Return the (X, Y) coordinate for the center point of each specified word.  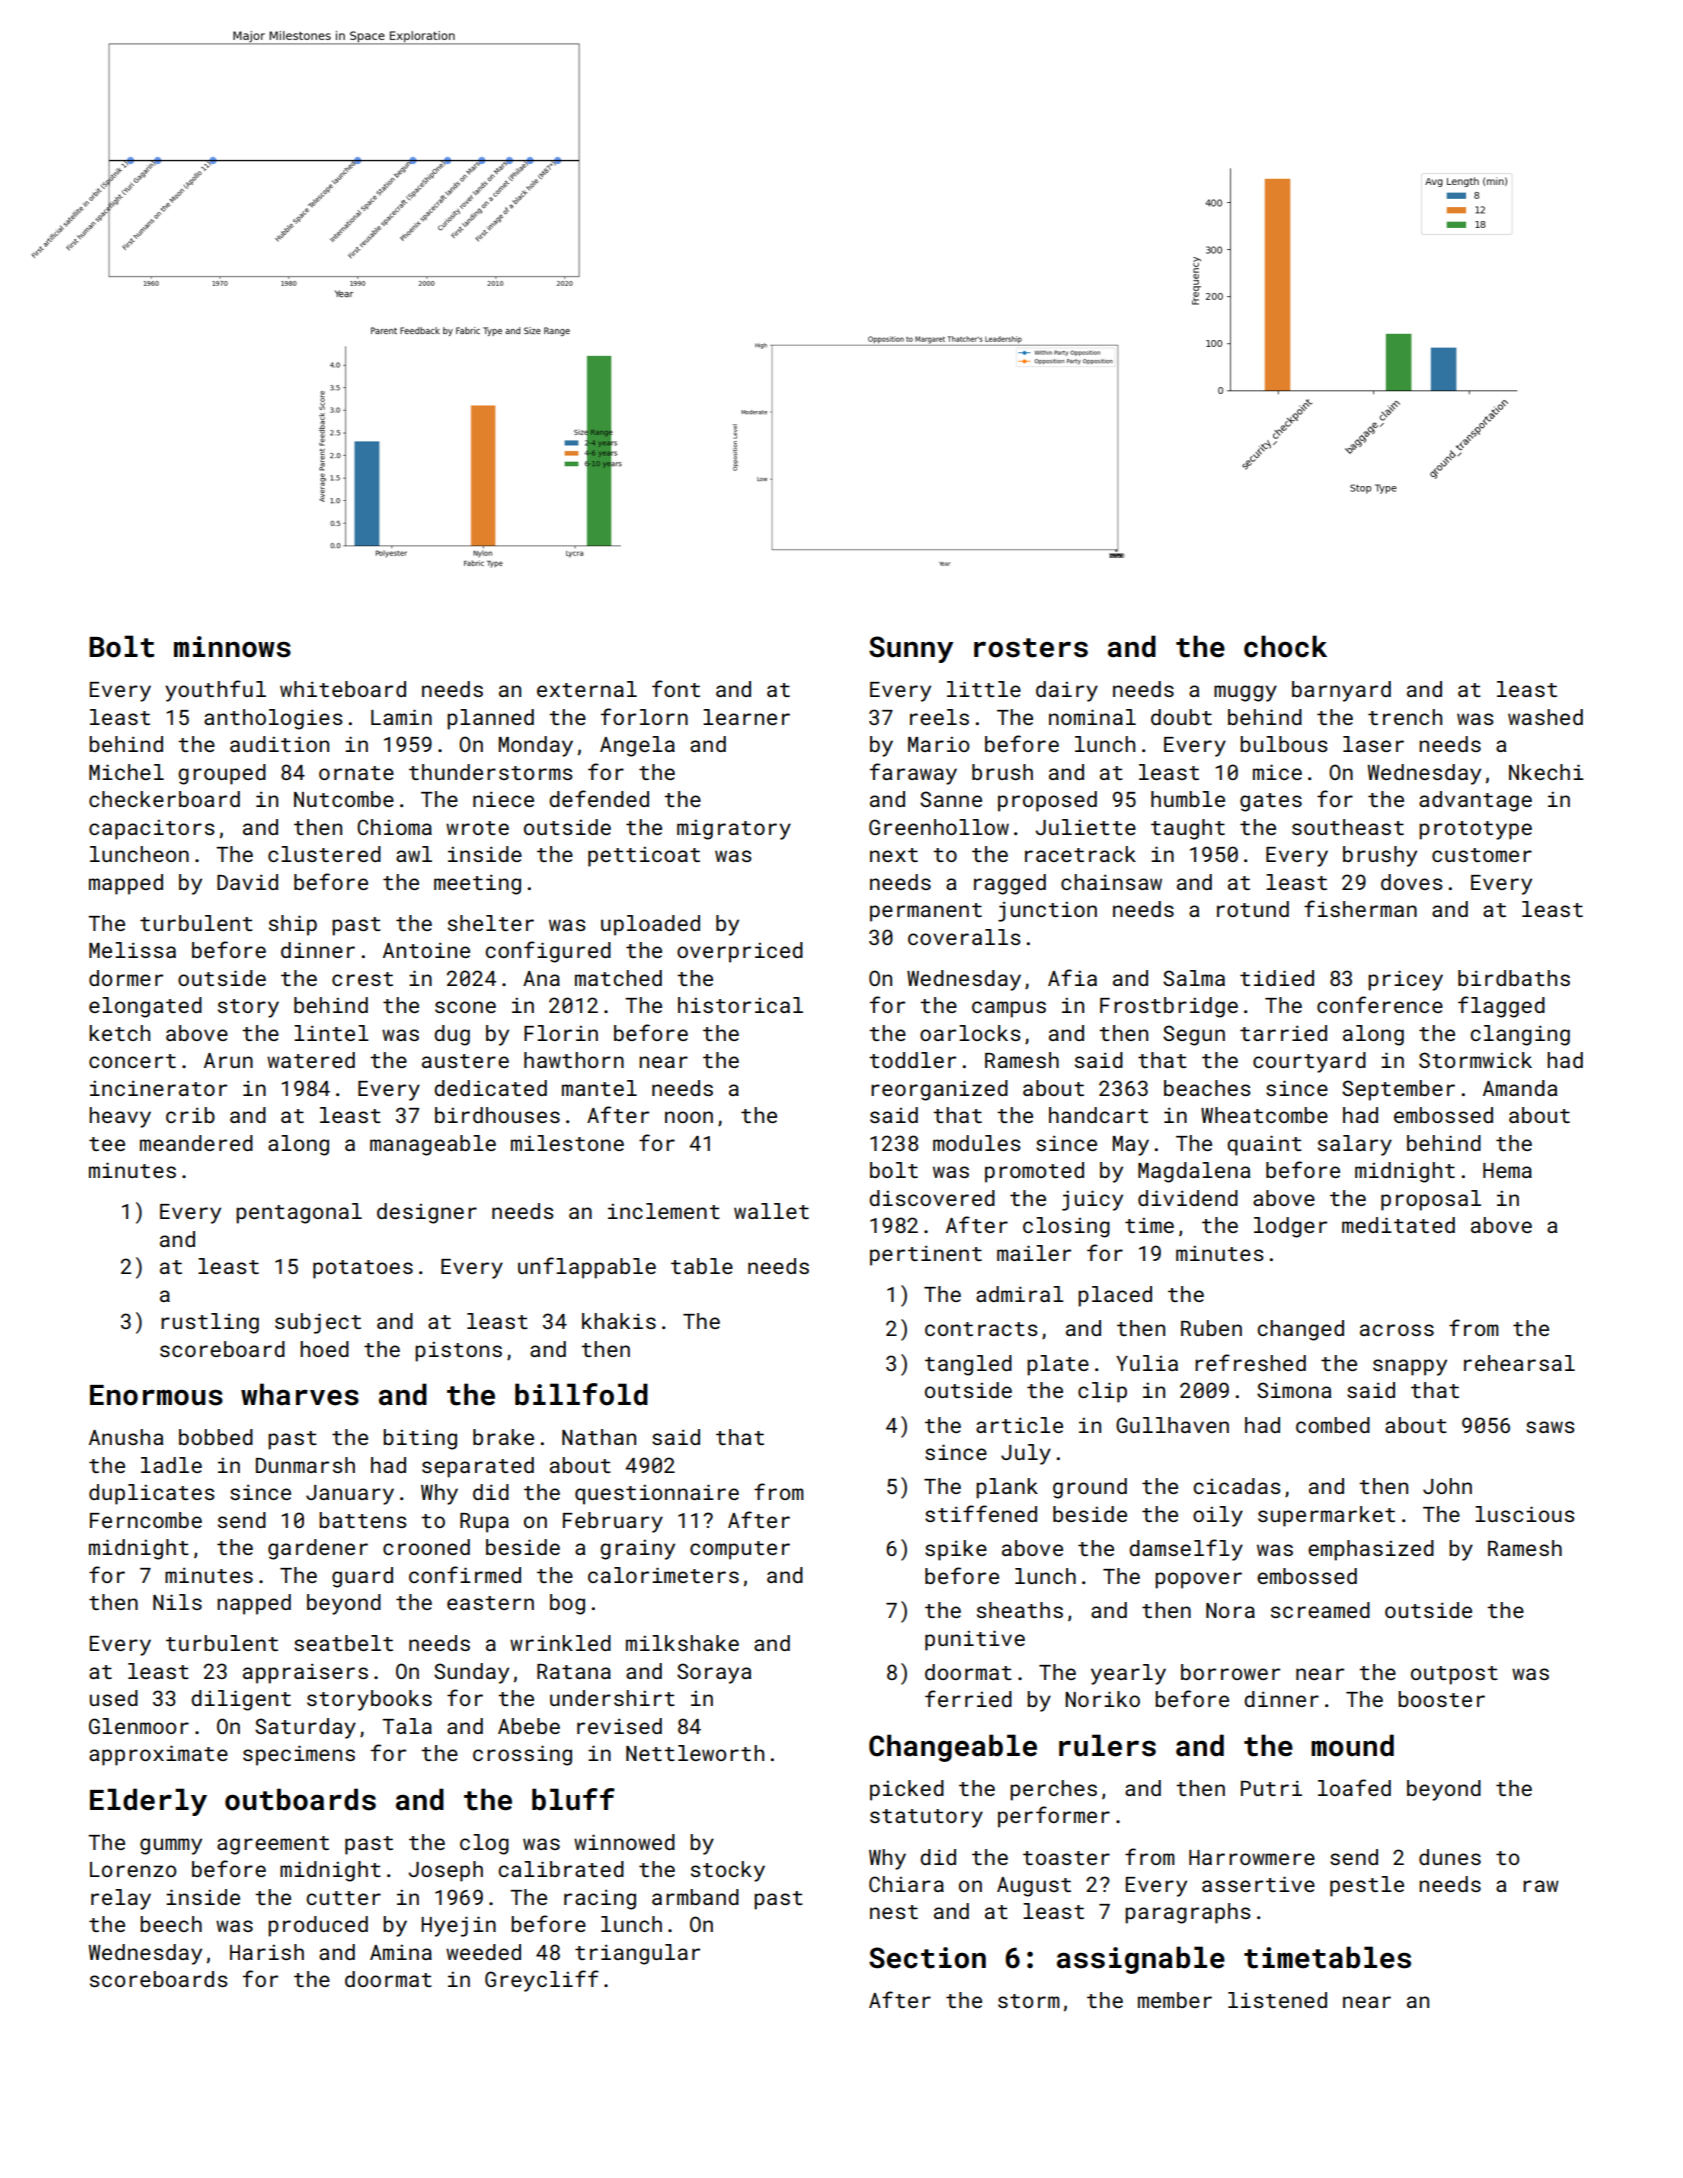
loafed (1354, 1787)
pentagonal (299, 1213)
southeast (1348, 827)
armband (695, 1897)
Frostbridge (1169, 1007)
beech (171, 1924)
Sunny (911, 649)
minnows (232, 647)
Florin (561, 1033)
